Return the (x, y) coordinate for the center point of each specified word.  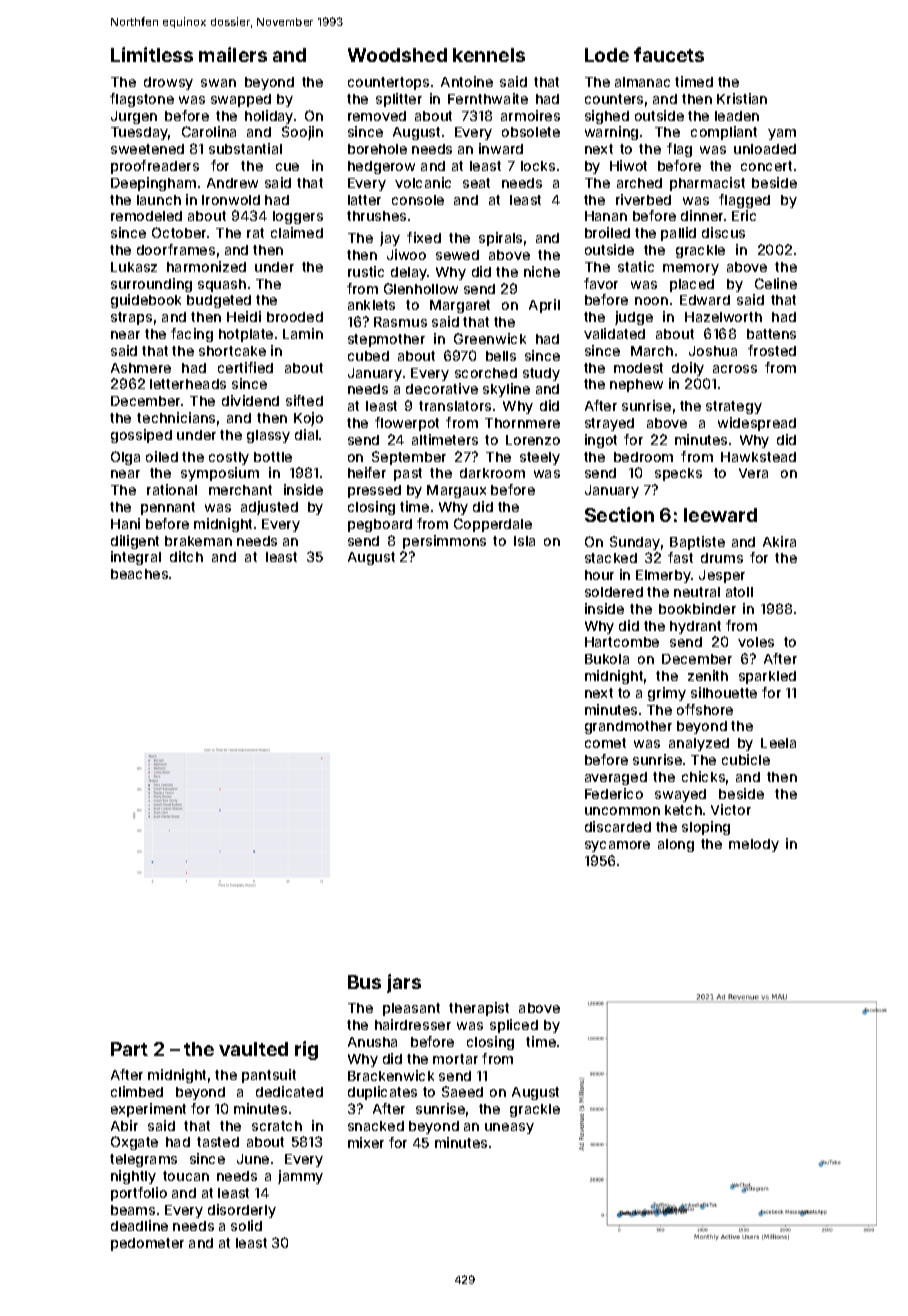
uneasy (509, 1128)
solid (246, 1225)
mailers (233, 54)
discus (723, 232)
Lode (607, 55)
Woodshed (397, 55)
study (541, 374)
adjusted (269, 508)
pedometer (147, 1244)
